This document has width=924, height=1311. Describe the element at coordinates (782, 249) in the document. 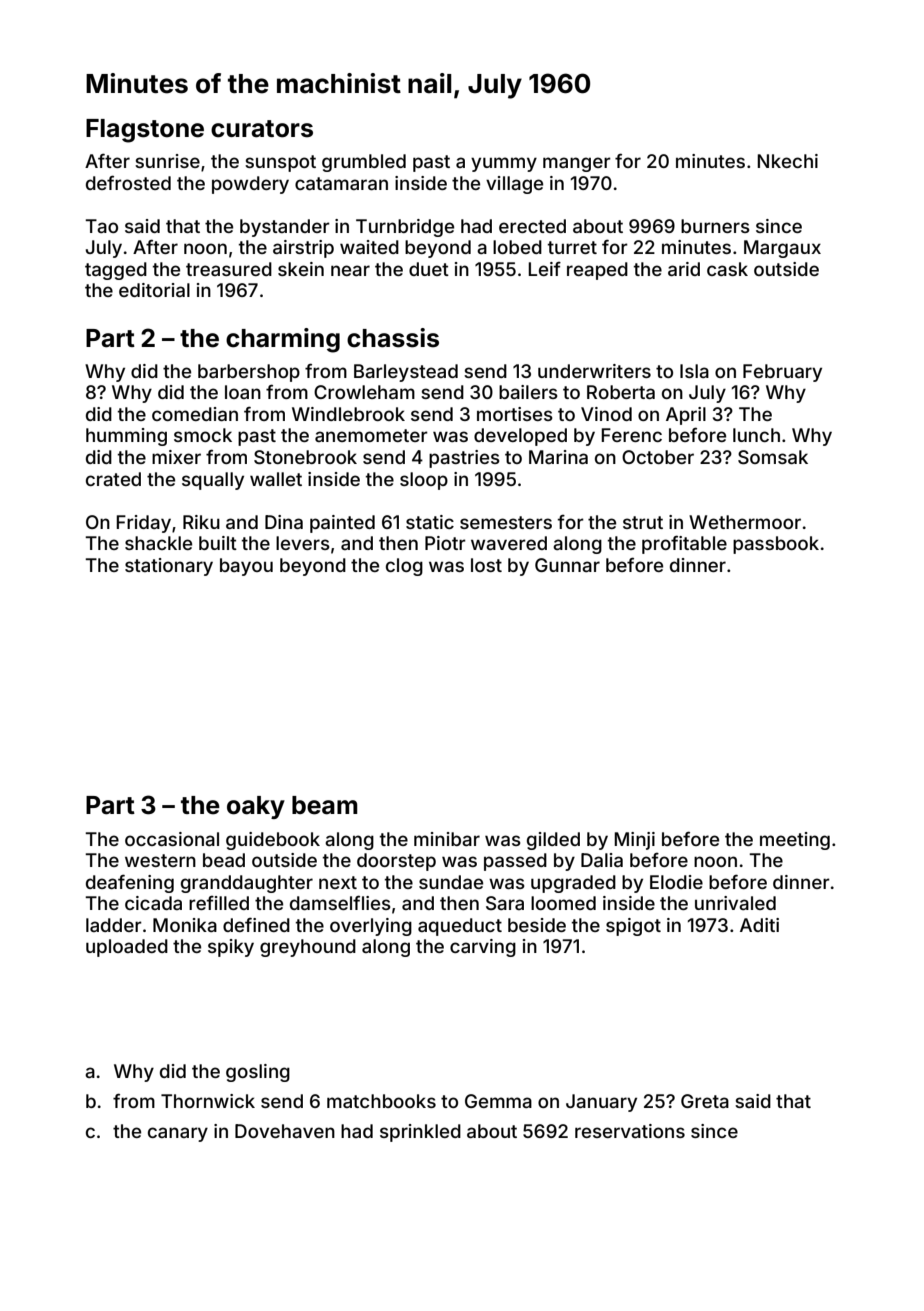

I see `Margaux` at that location.
